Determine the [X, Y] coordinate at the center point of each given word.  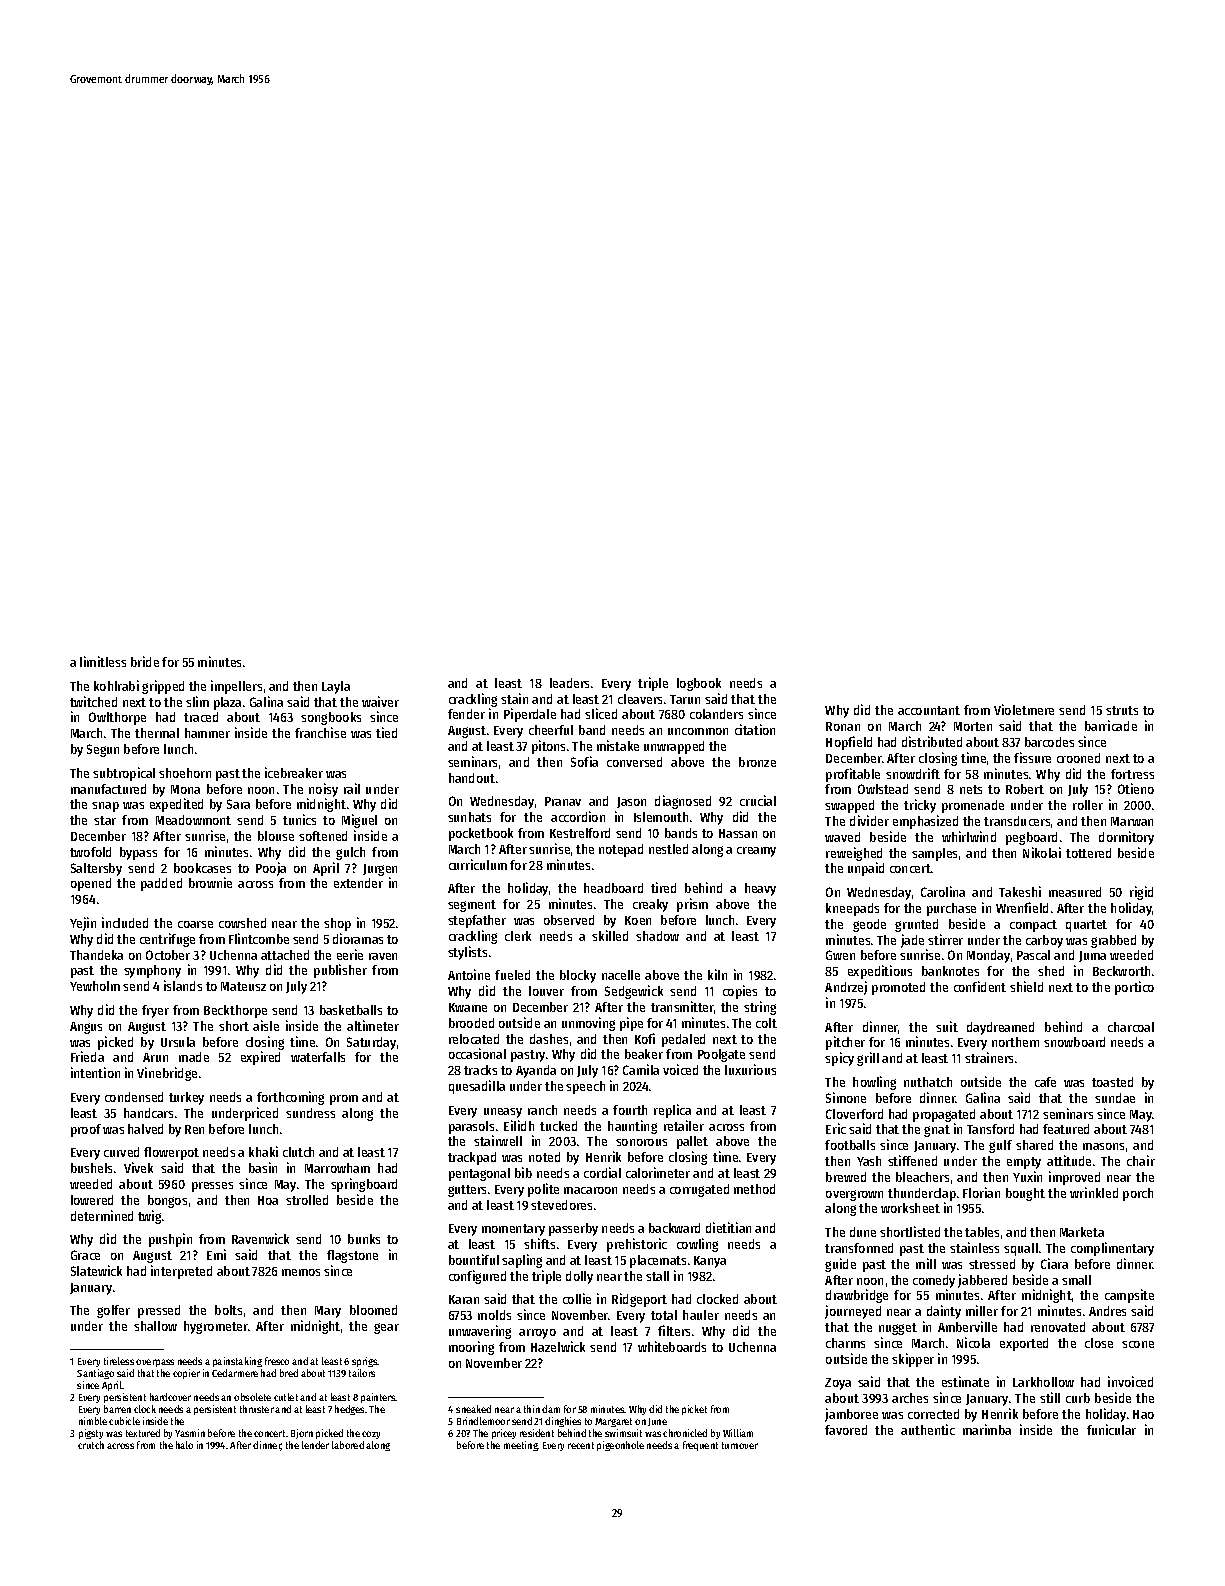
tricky [920, 806]
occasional [477, 1053]
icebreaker [294, 772]
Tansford [990, 1129]
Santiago [95, 1374]
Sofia [584, 761]
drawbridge [857, 1296]
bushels [91, 1168]
